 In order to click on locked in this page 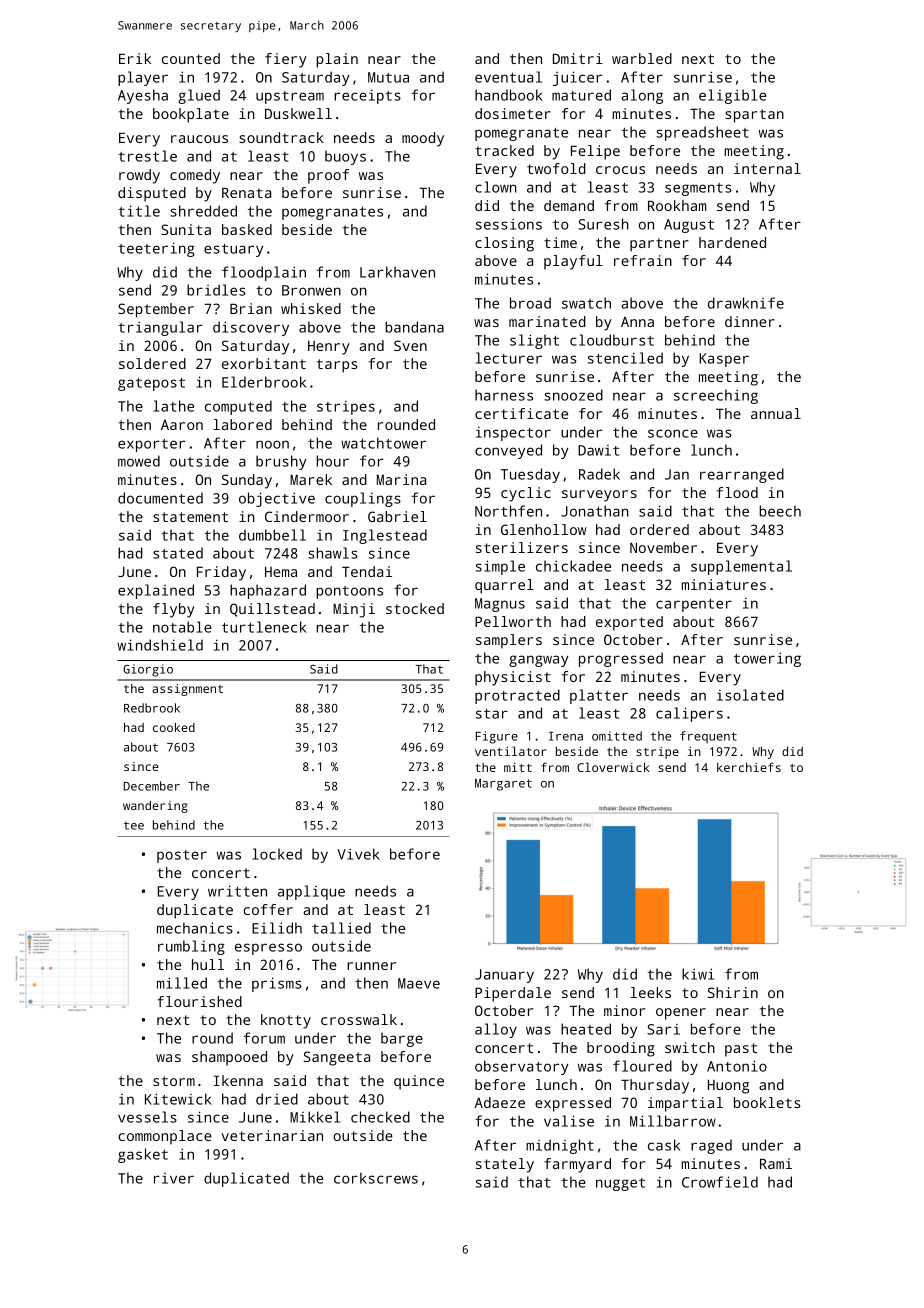, I will do `click(277, 854)`.
